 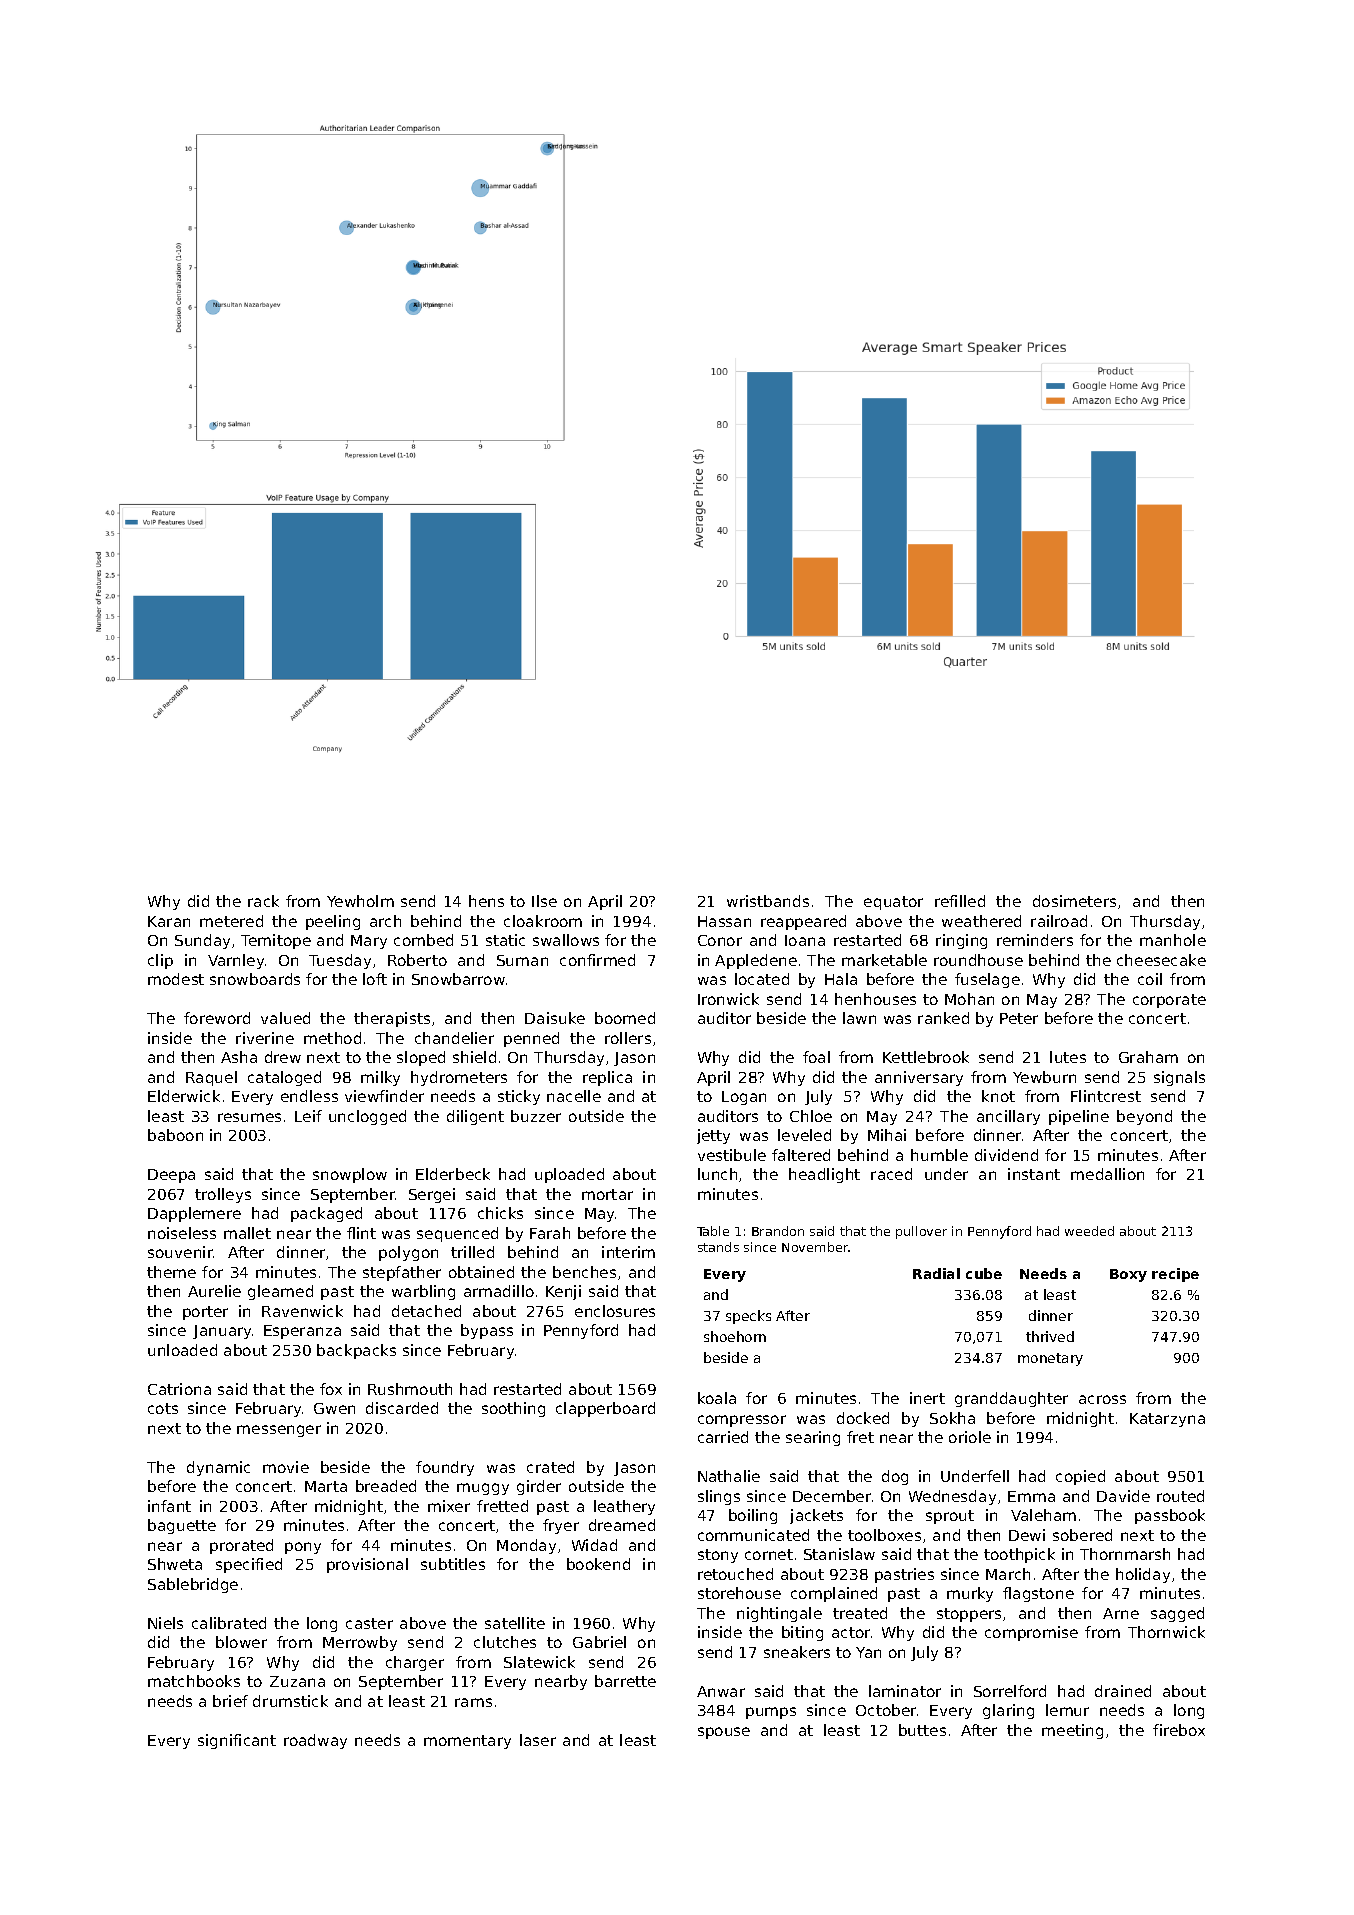 What do you see at coordinates (713, 1136) in the image?
I see `jetty` at bounding box center [713, 1136].
